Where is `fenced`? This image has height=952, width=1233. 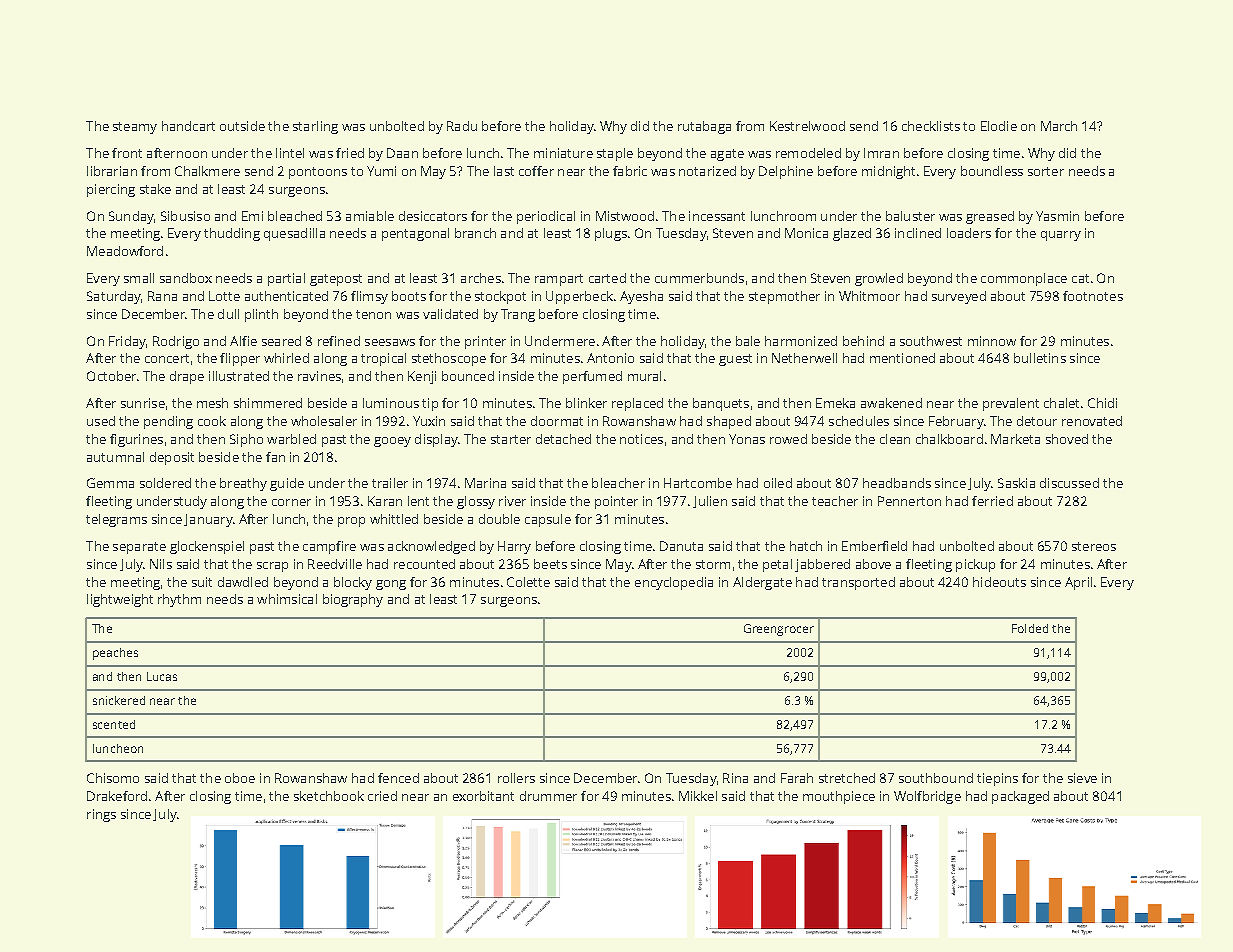 fenced is located at coordinates (398, 778).
